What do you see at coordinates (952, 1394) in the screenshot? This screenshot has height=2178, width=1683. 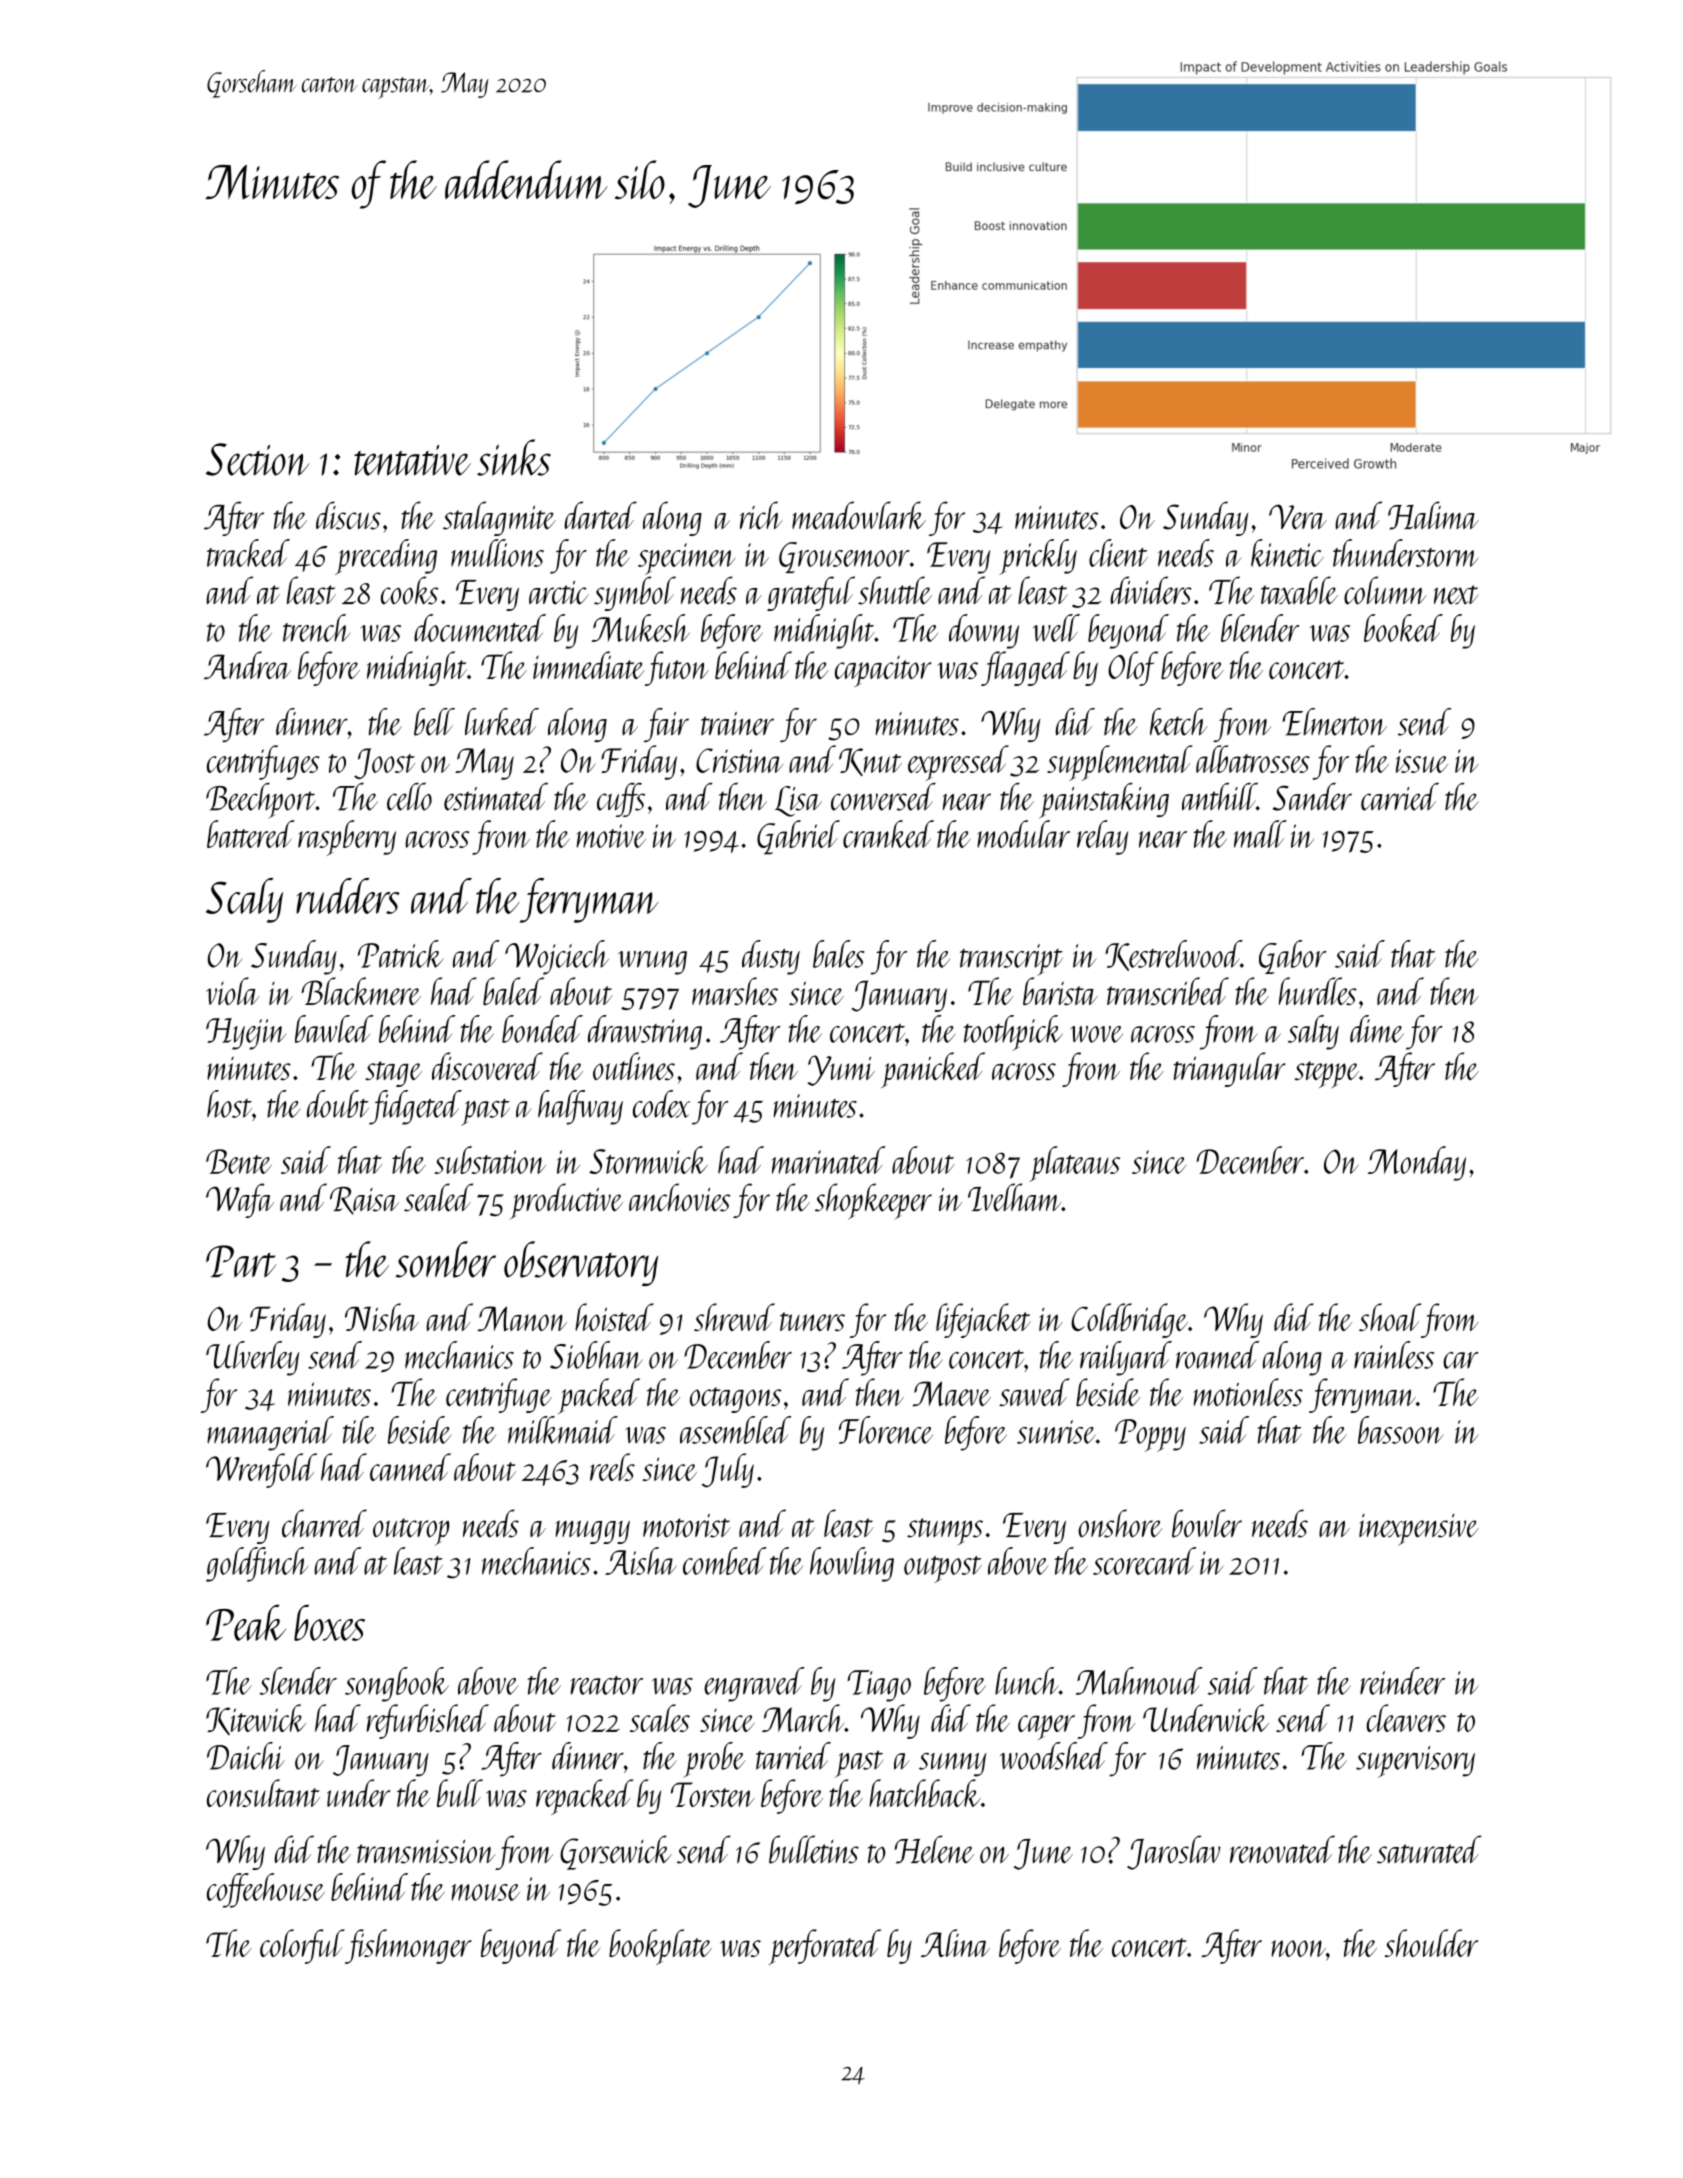 I see `Maeve` at bounding box center [952, 1394].
